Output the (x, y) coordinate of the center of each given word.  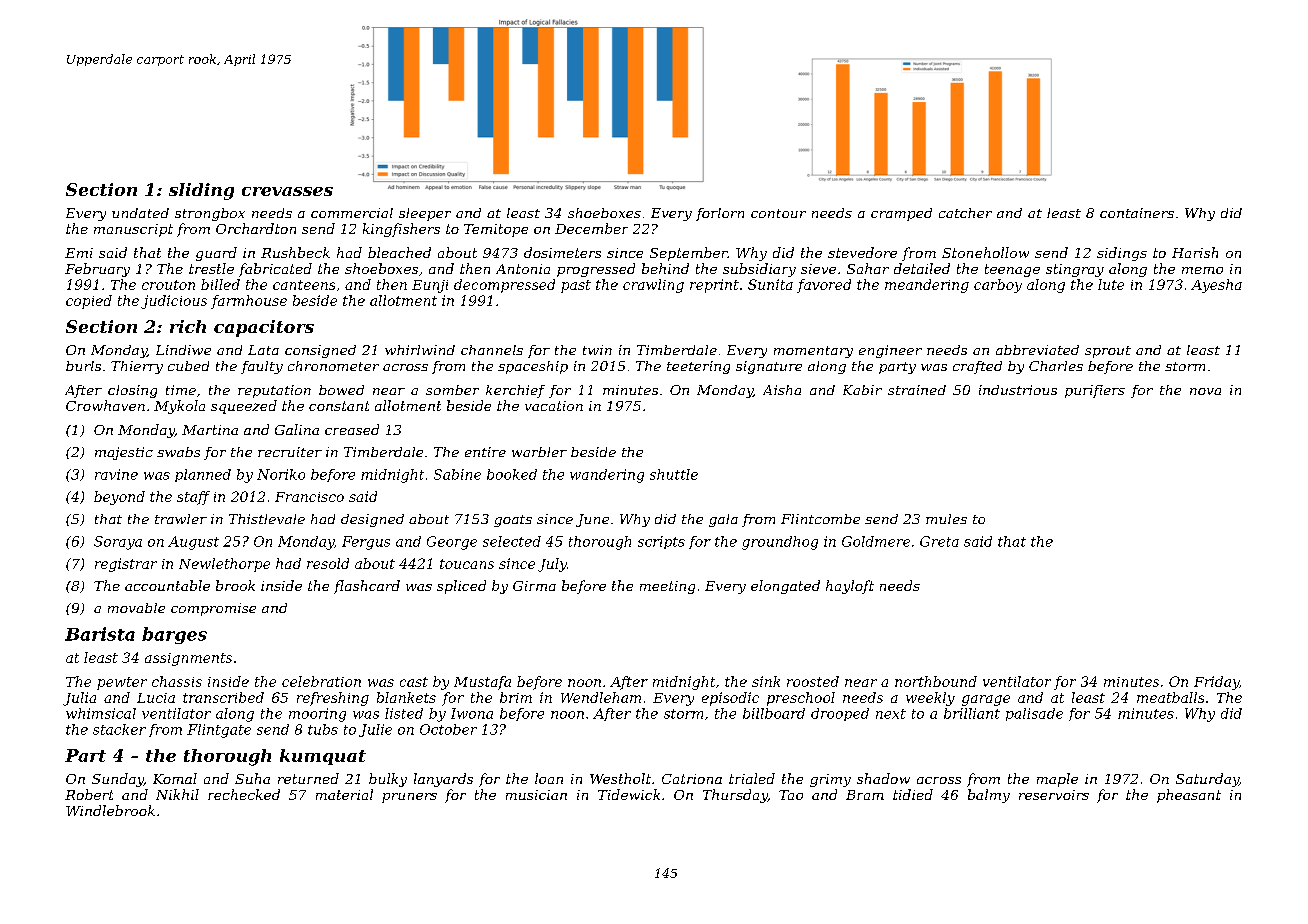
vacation (554, 406)
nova (1205, 391)
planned (203, 475)
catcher (965, 213)
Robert (89, 794)
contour (778, 213)
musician (536, 795)
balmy (989, 796)
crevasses (287, 191)
